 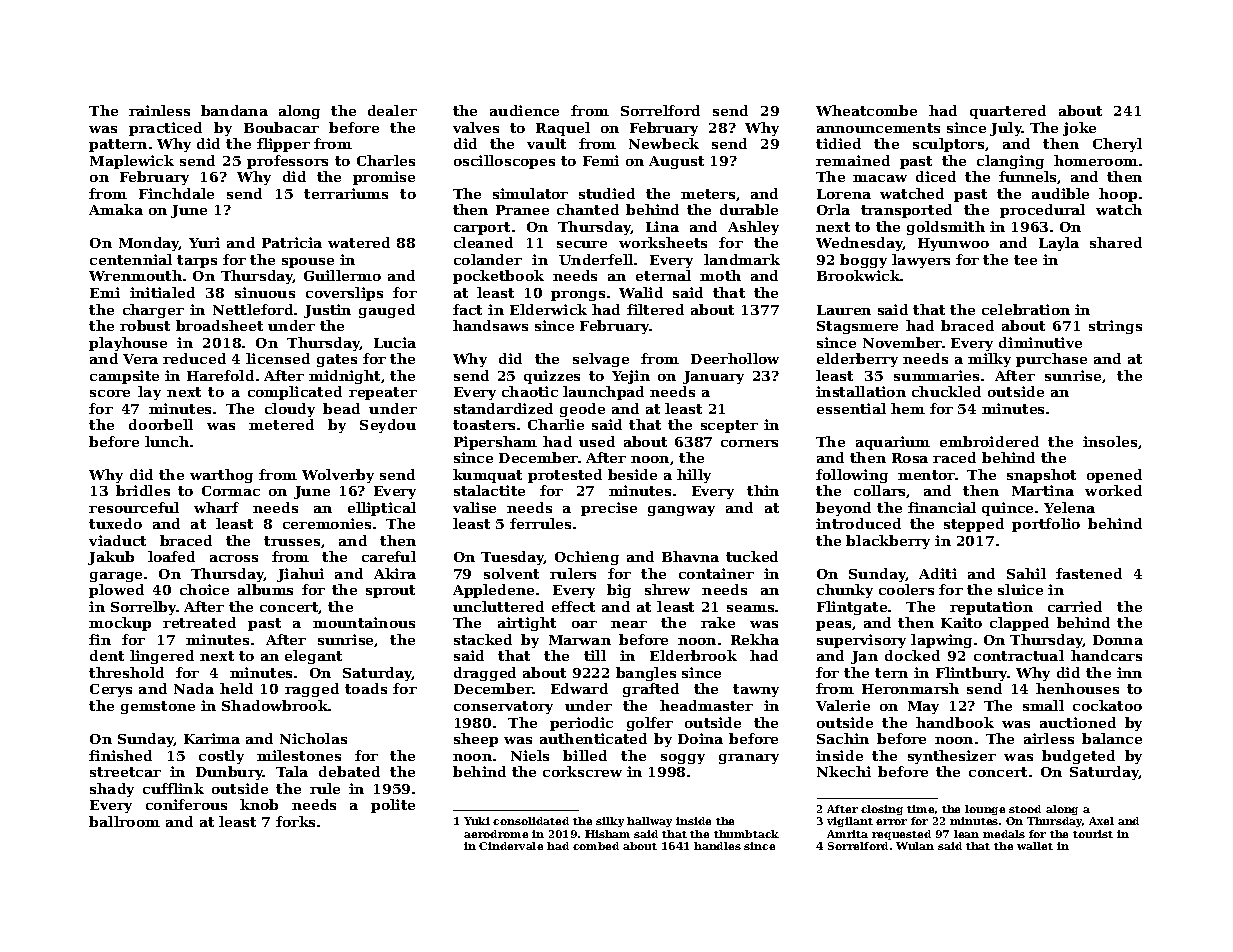 What do you see at coordinates (524, 110) in the page?
I see `audience` at bounding box center [524, 110].
